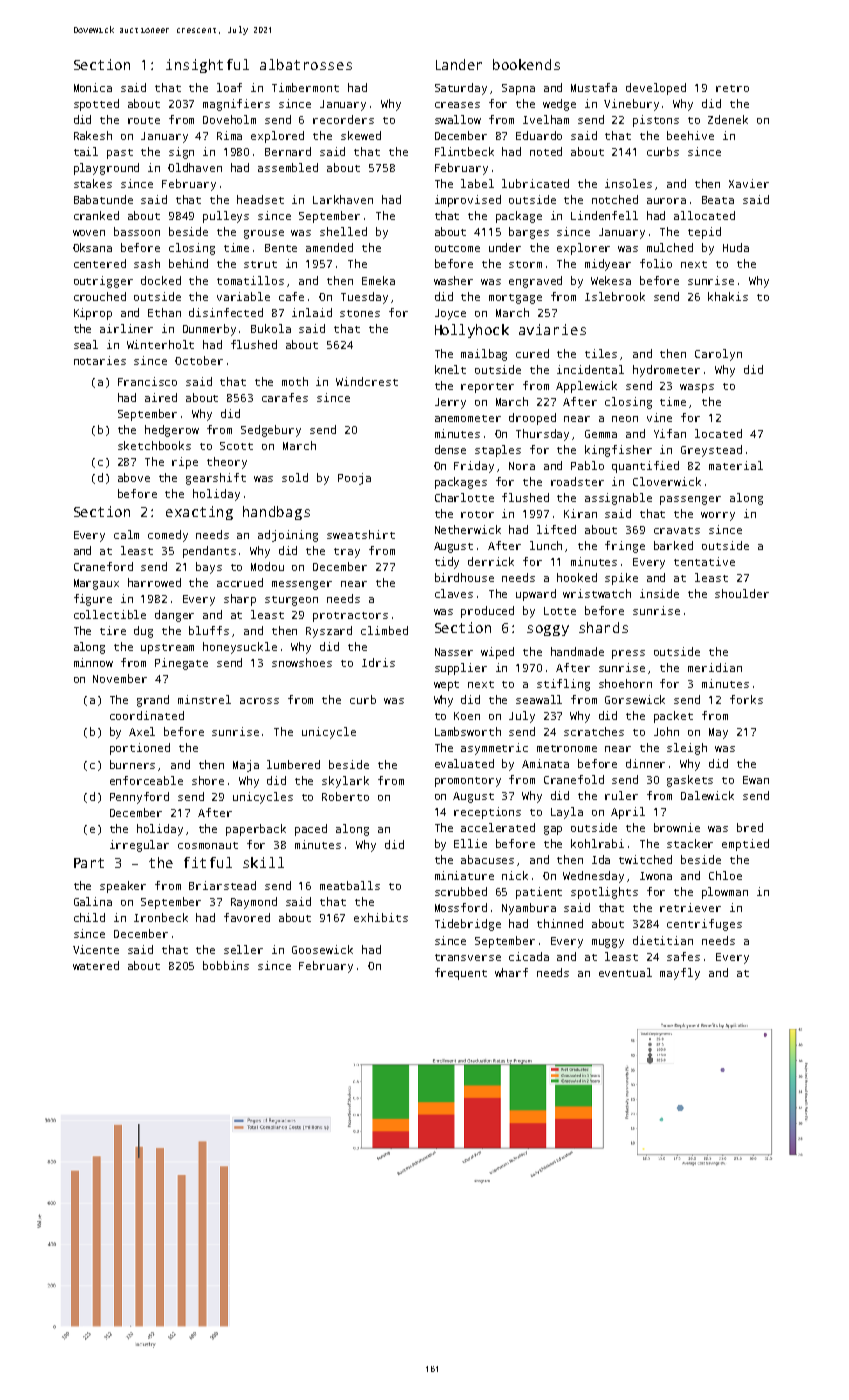  What do you see at coordinates (293, 764) in the image?
I see `lumbered` at bounding box center [293, 764].
